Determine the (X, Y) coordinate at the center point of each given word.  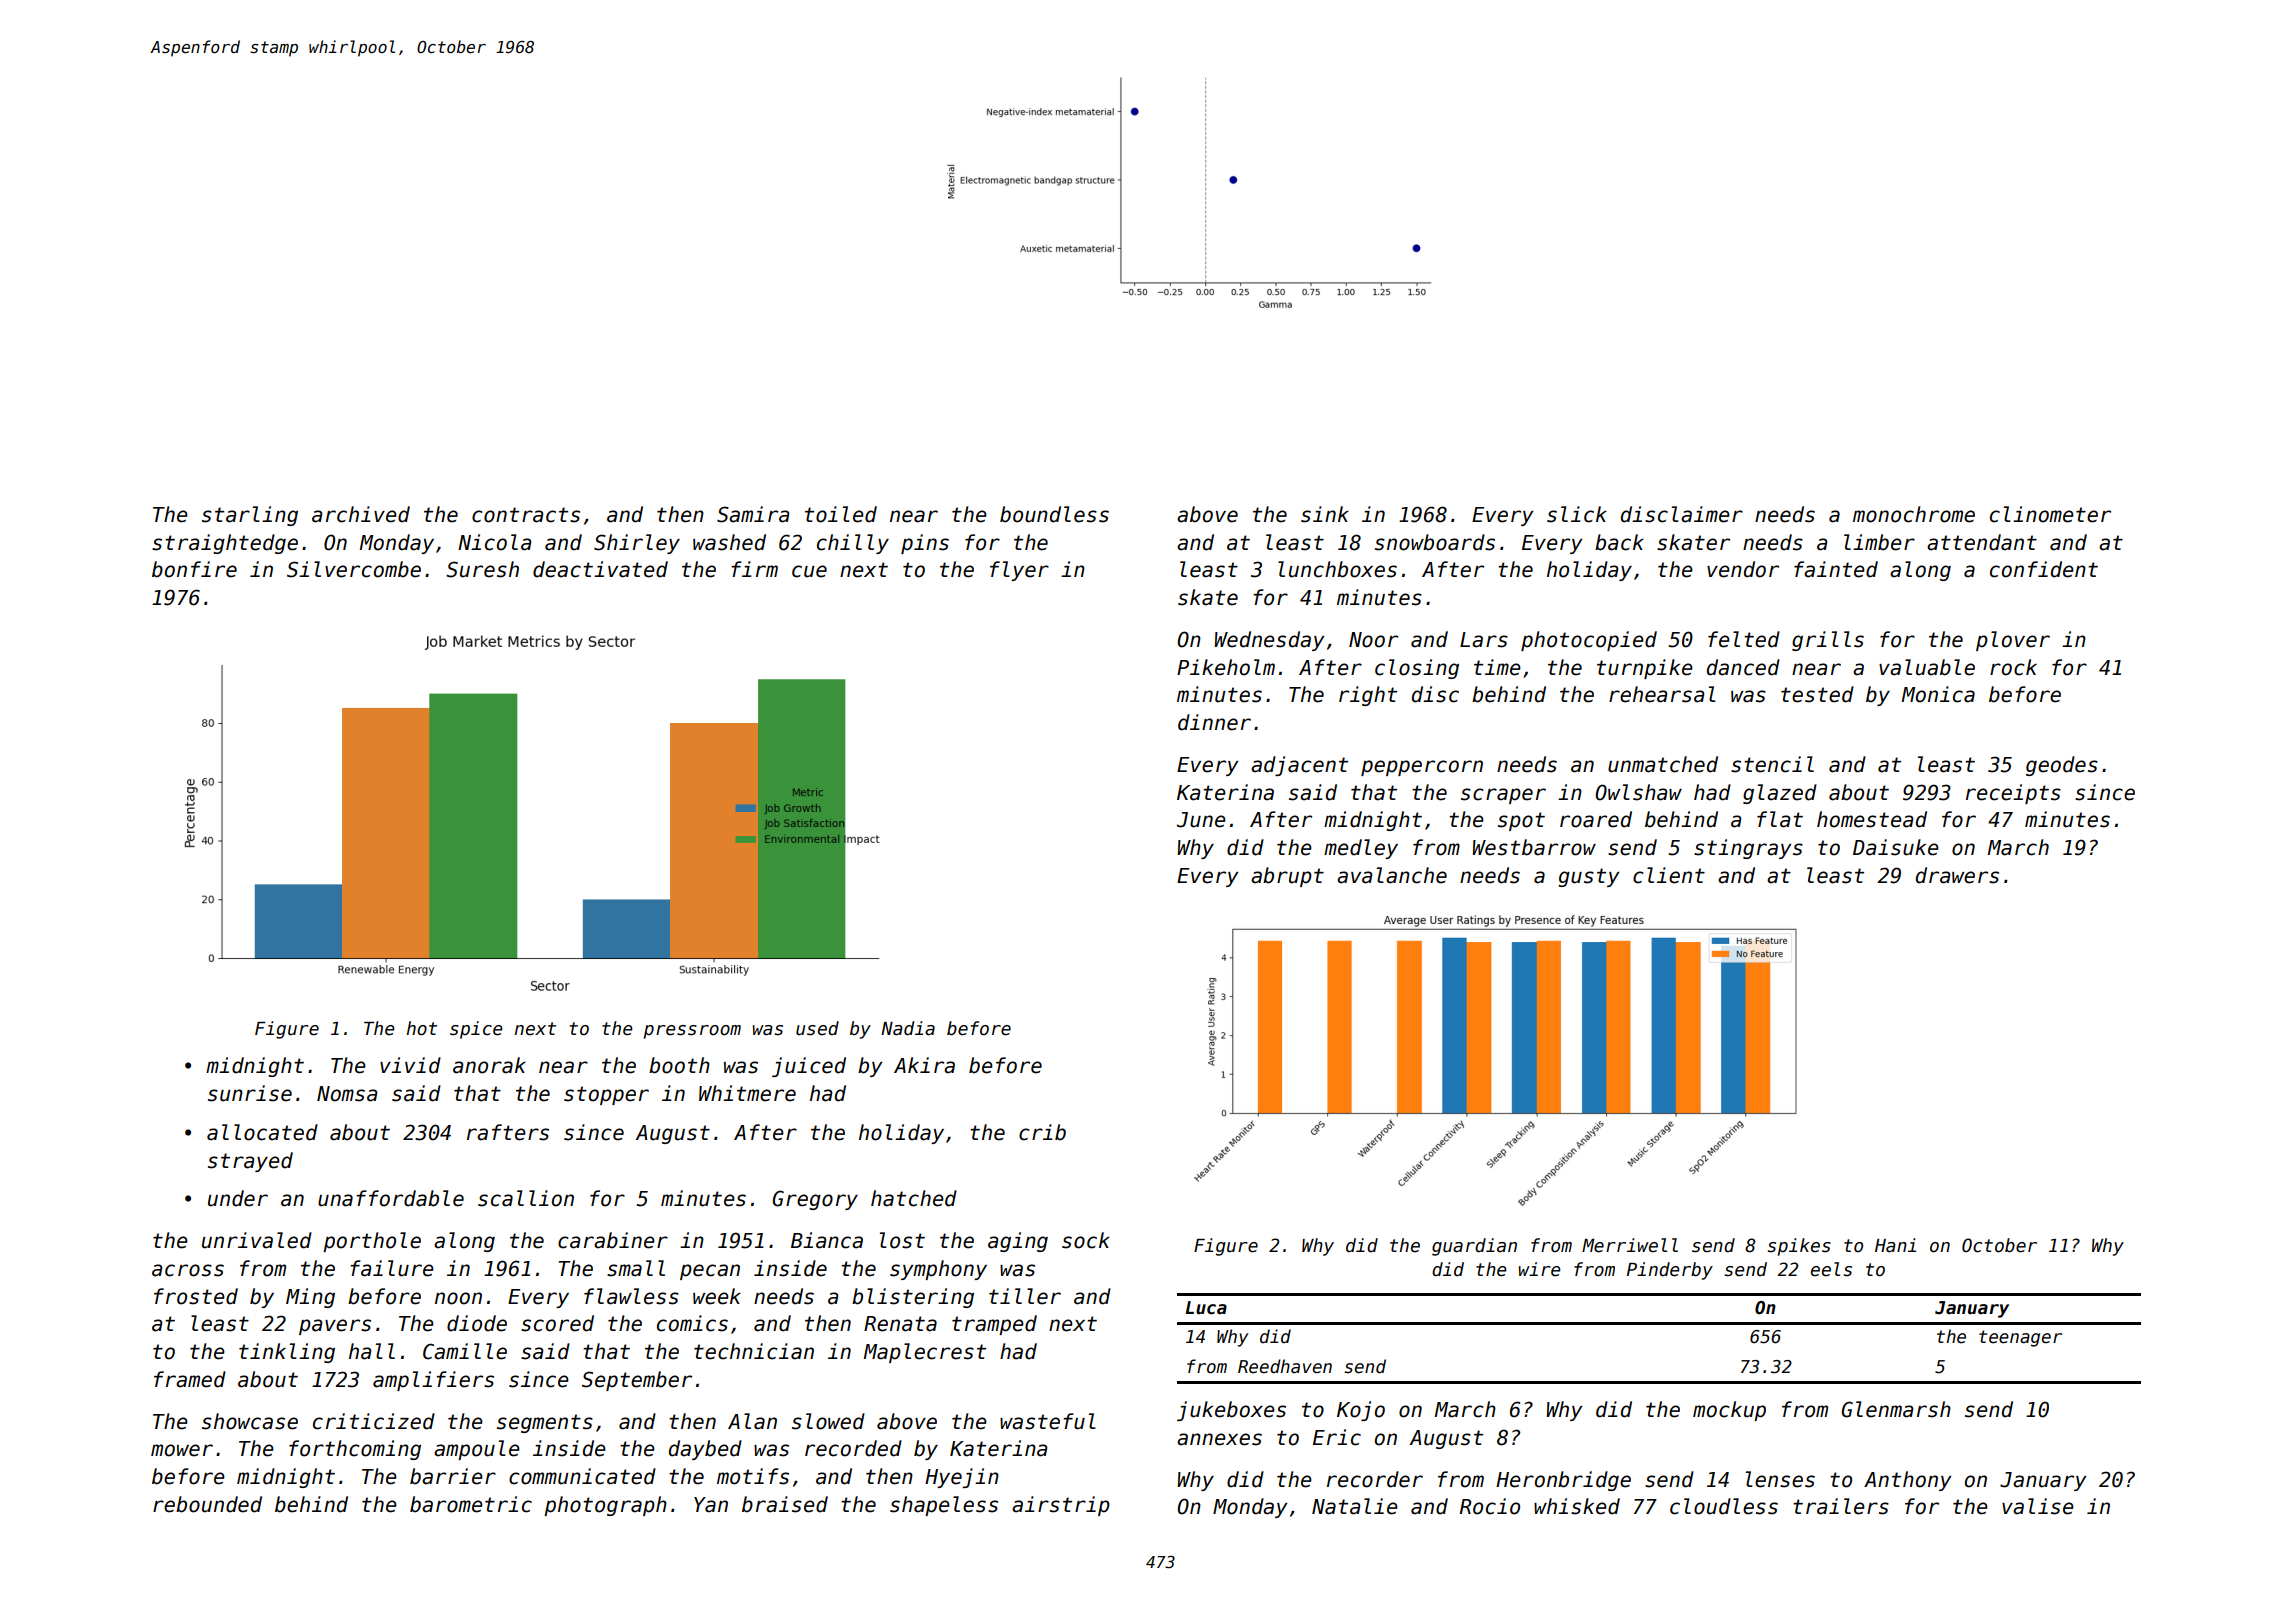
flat (1780, 819)
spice (476, 1030)
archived (361, 514)
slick (1577, 514)
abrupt (1287, 877)
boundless (1054, 514)
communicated (582, 1476)
